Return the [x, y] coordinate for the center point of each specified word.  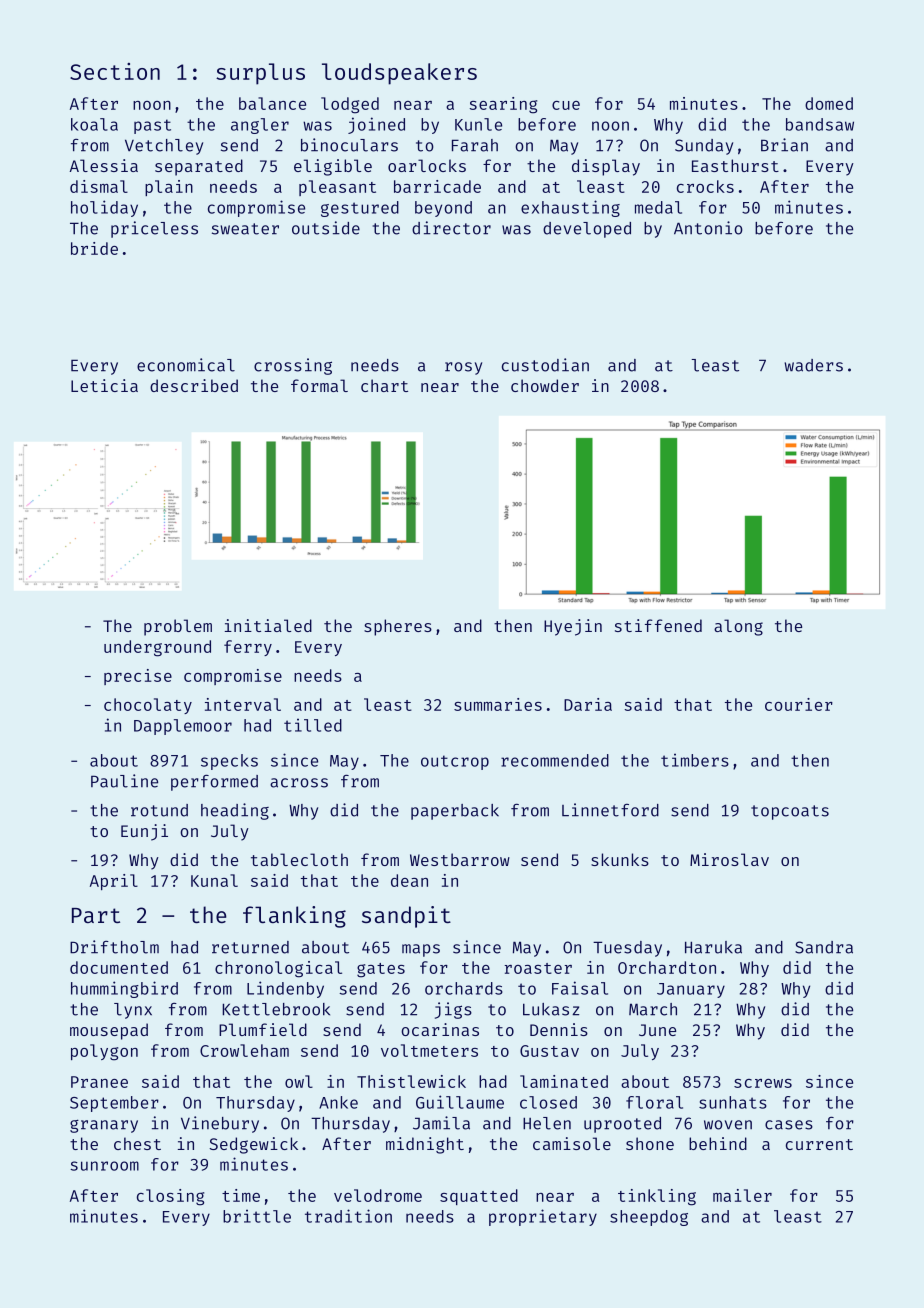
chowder [545, 385]
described [194, 385]
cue [566, 105]
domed [829, 103]
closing [170, 1197]
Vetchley [164, 147]
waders [813, 365]
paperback [455, 812]
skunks [620, 859]
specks [229, 762]
